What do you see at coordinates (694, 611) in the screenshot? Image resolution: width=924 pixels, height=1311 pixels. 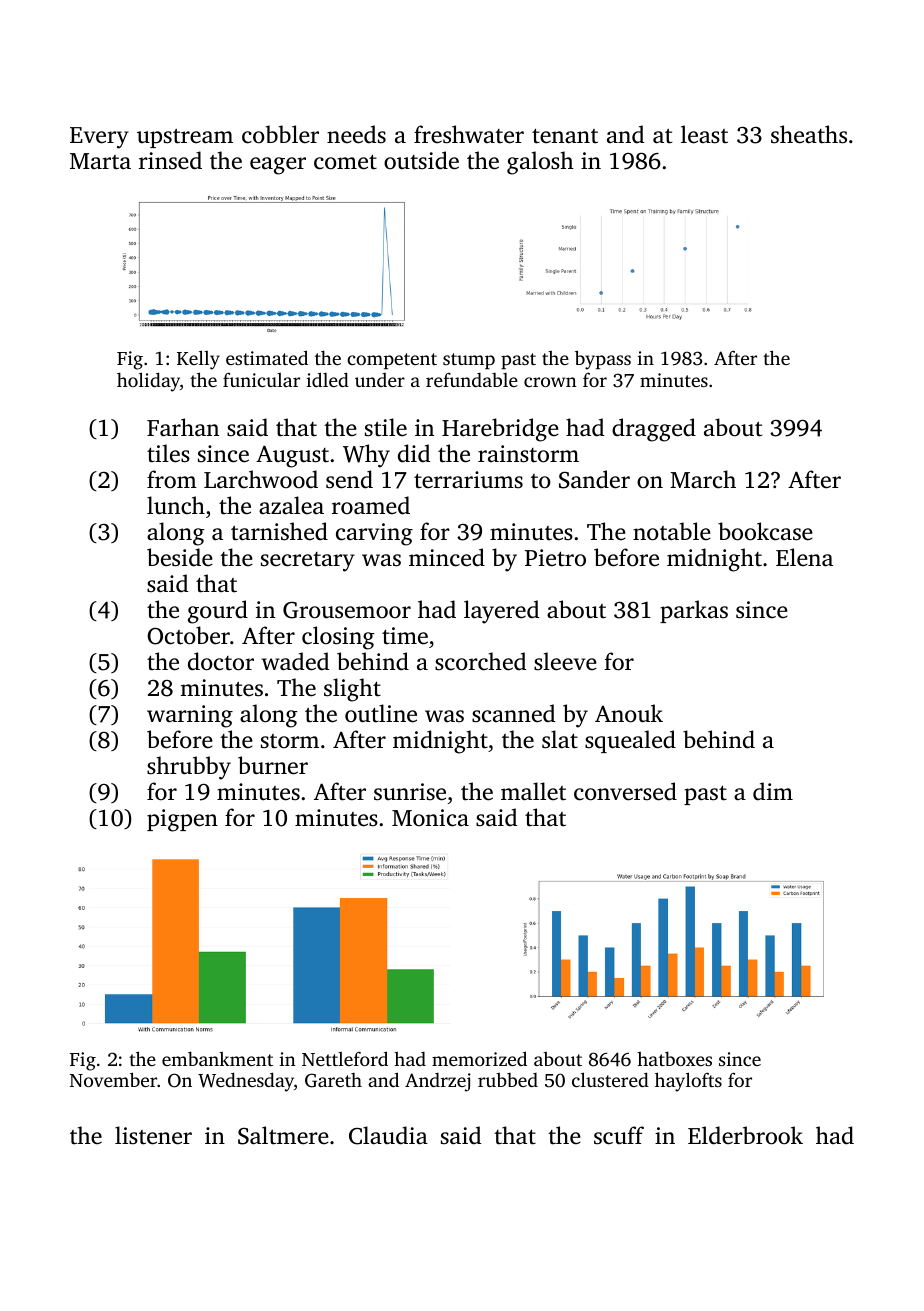 I see `parkas` at bounding box center [694, 611].
